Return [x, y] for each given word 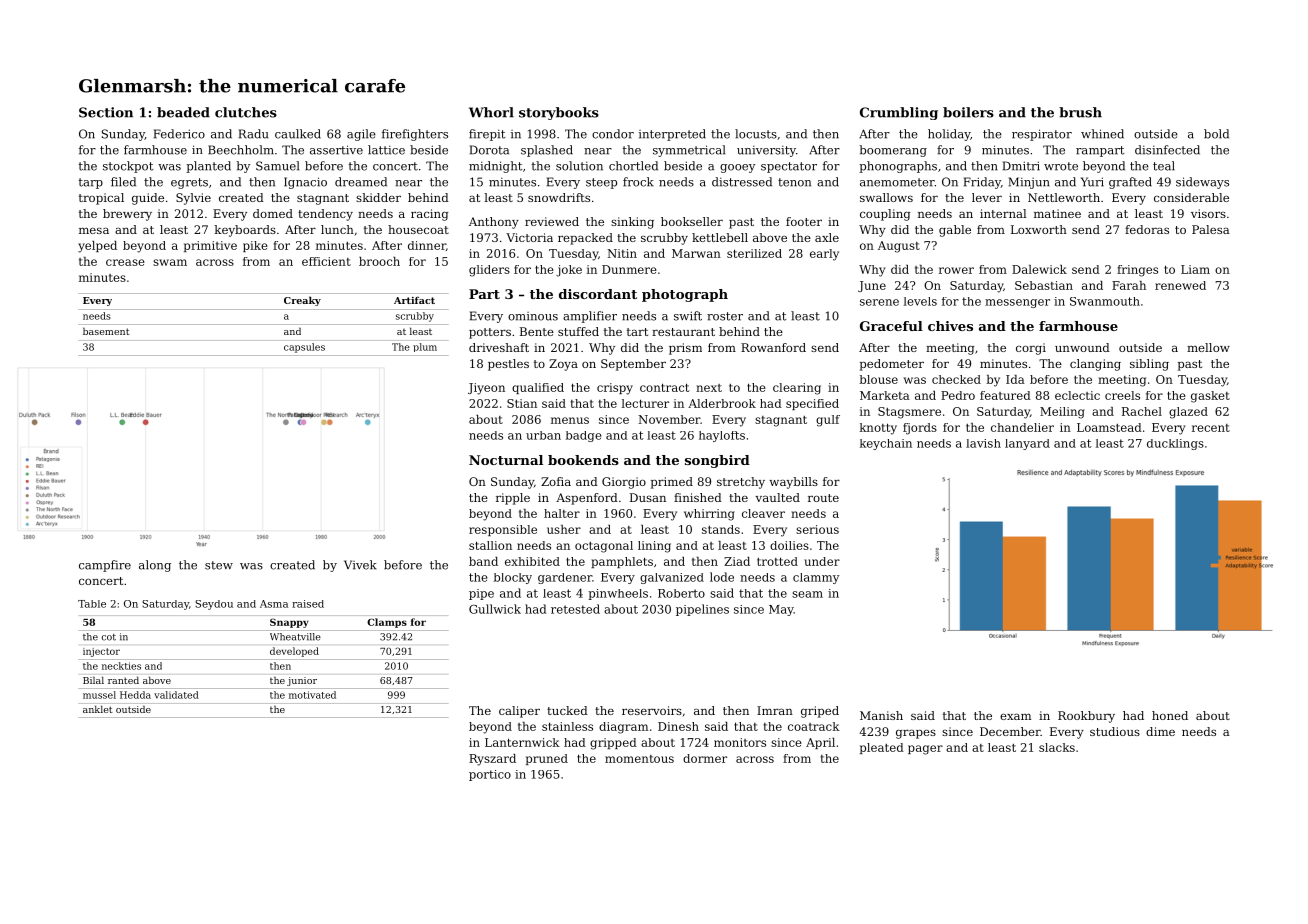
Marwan [696, 253]
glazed [1188, 413]
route [823, 498]
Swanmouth [1105, 301]
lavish [983, 443]
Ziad [737, 561]
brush [1080, 112]
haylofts [722, 436]
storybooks [559, 113]
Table [92, 604]
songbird [717, 461]
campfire [105, 566]
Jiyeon [486, 389]
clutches [246, 112]
